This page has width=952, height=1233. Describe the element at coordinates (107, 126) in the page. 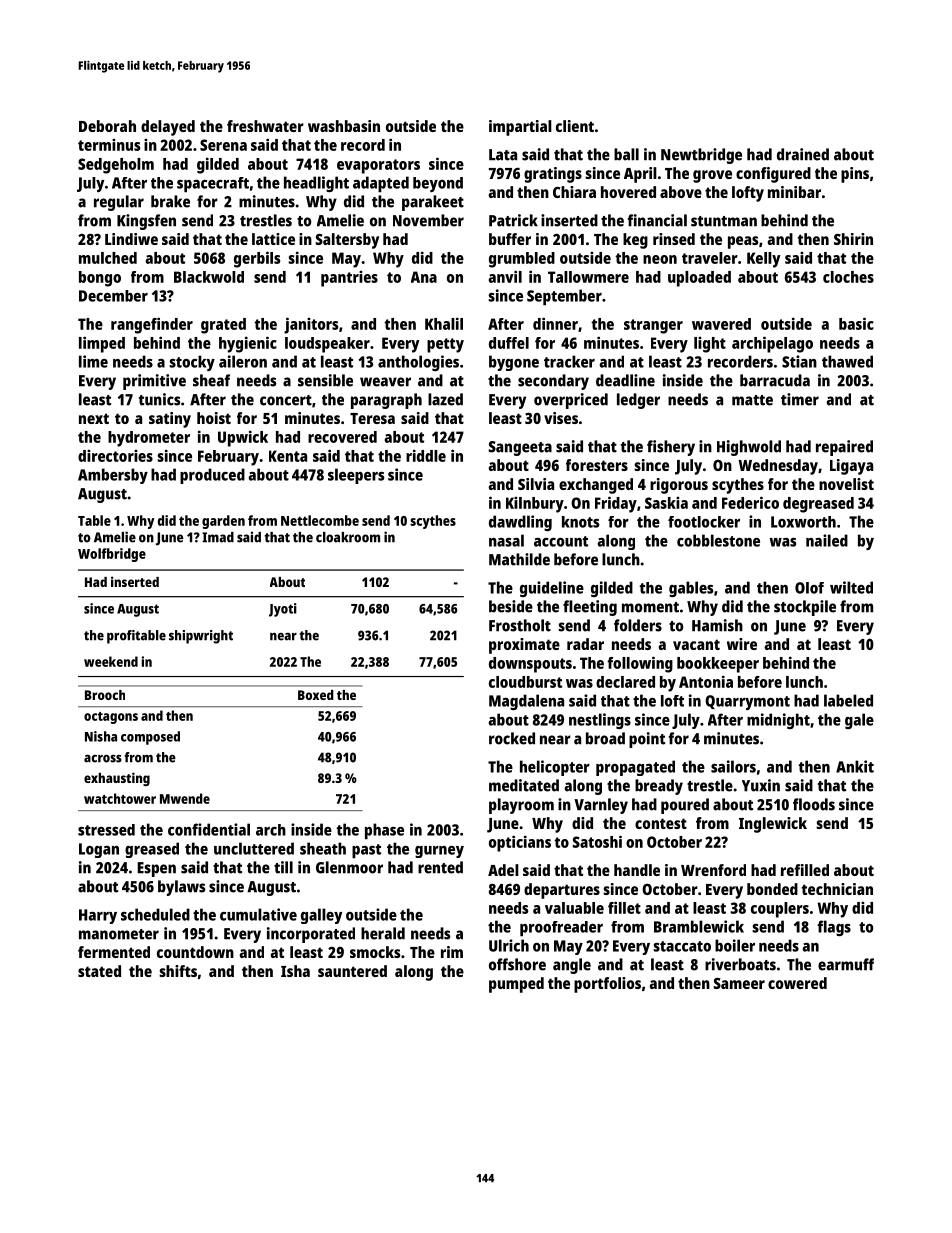

I see `Deborah` at that location.
